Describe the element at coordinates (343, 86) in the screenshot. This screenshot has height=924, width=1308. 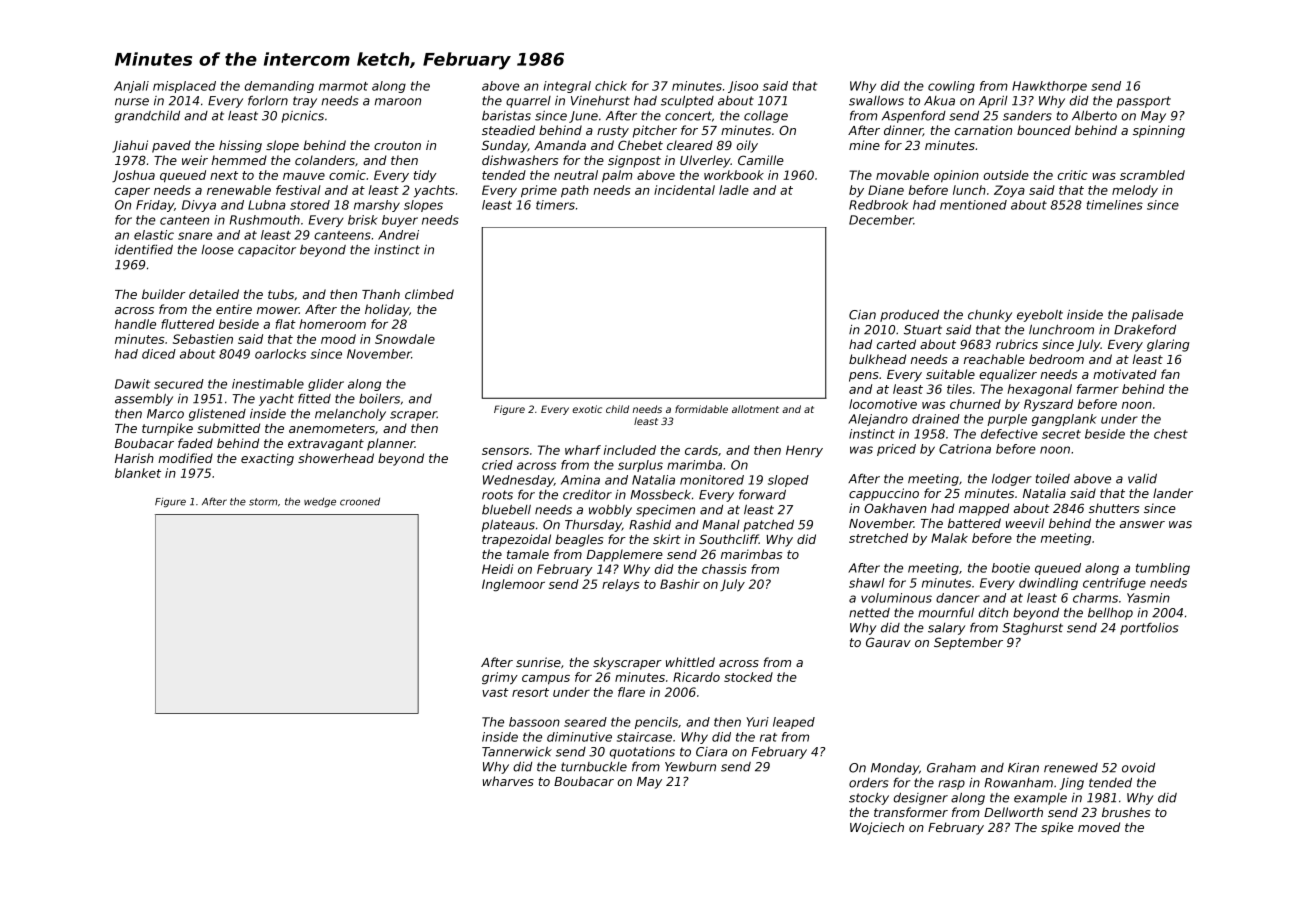
I see `marmot` at that location.
